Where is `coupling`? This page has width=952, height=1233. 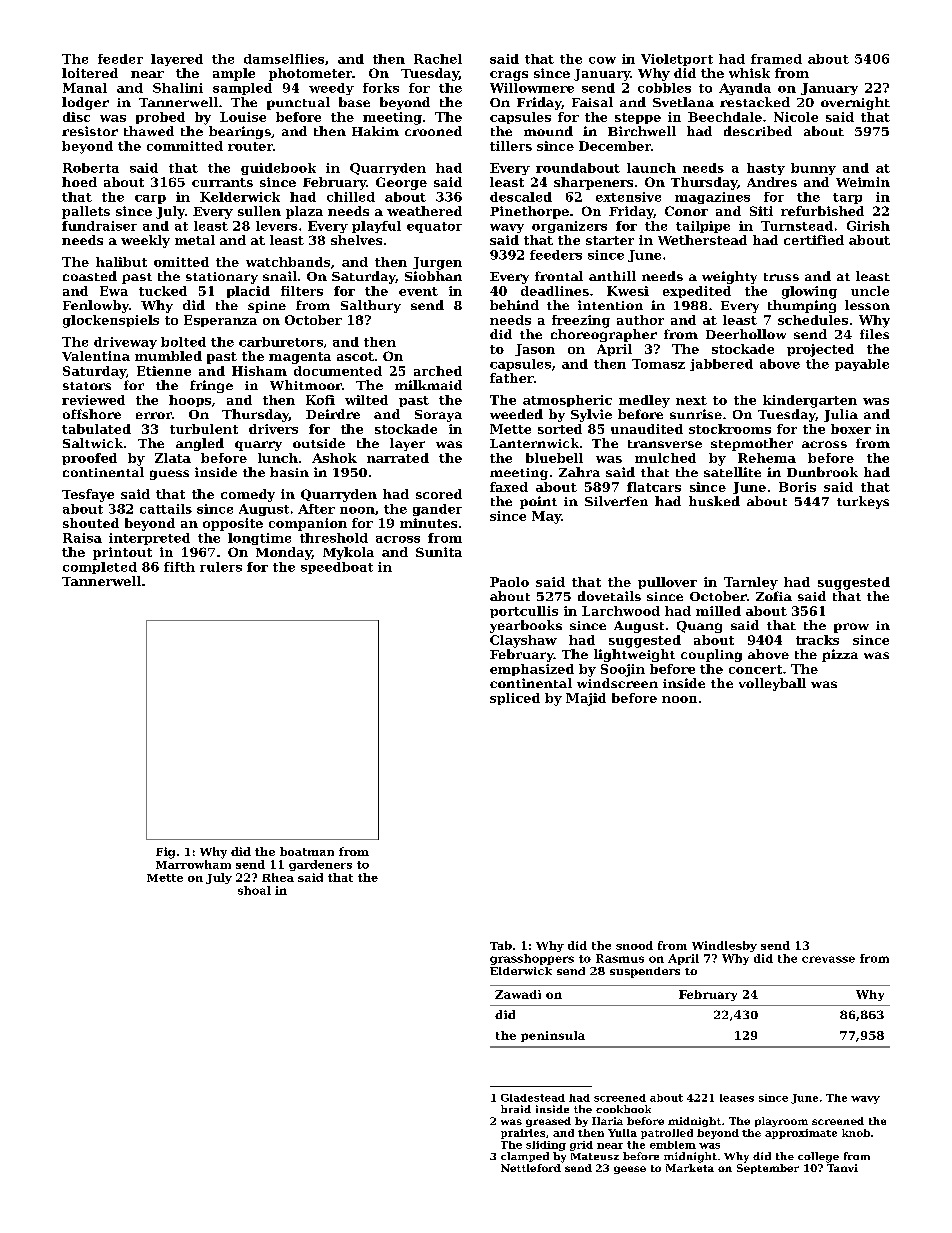 coupling is located at coordinates (711, 655).
